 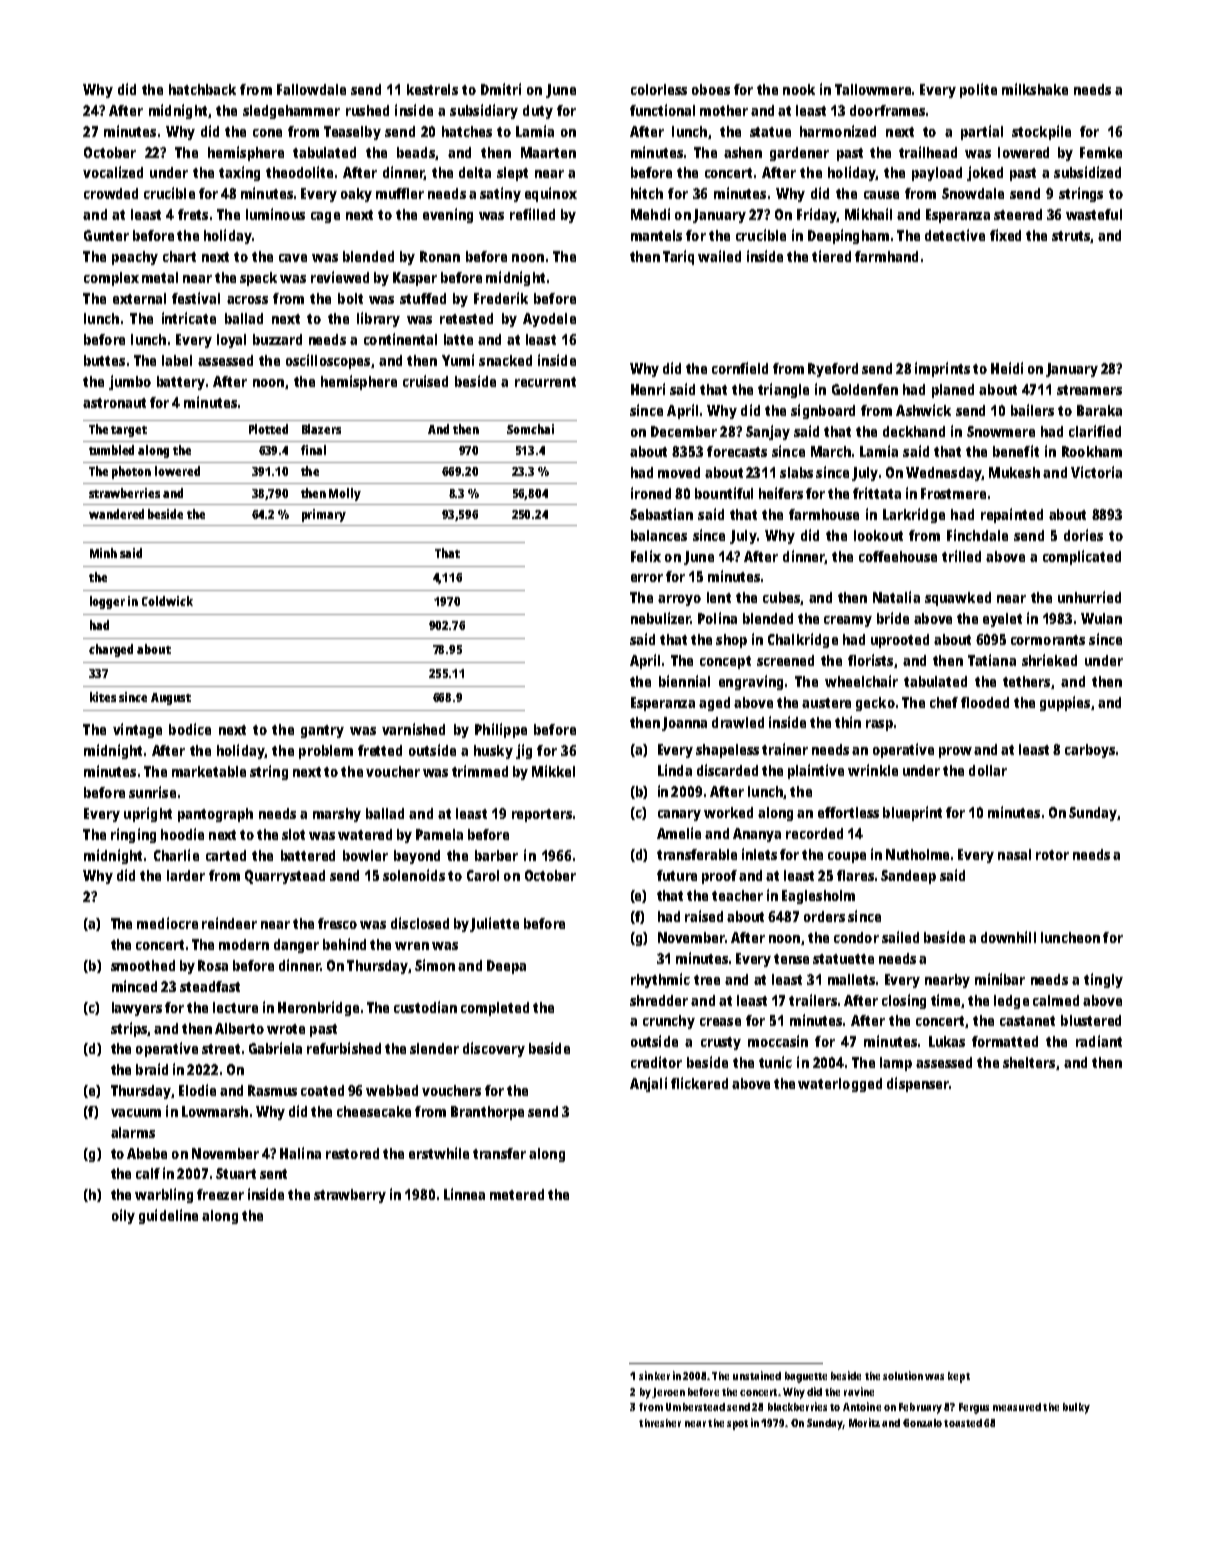 I want to click on stockpile, so click(x=1041, y=132).
